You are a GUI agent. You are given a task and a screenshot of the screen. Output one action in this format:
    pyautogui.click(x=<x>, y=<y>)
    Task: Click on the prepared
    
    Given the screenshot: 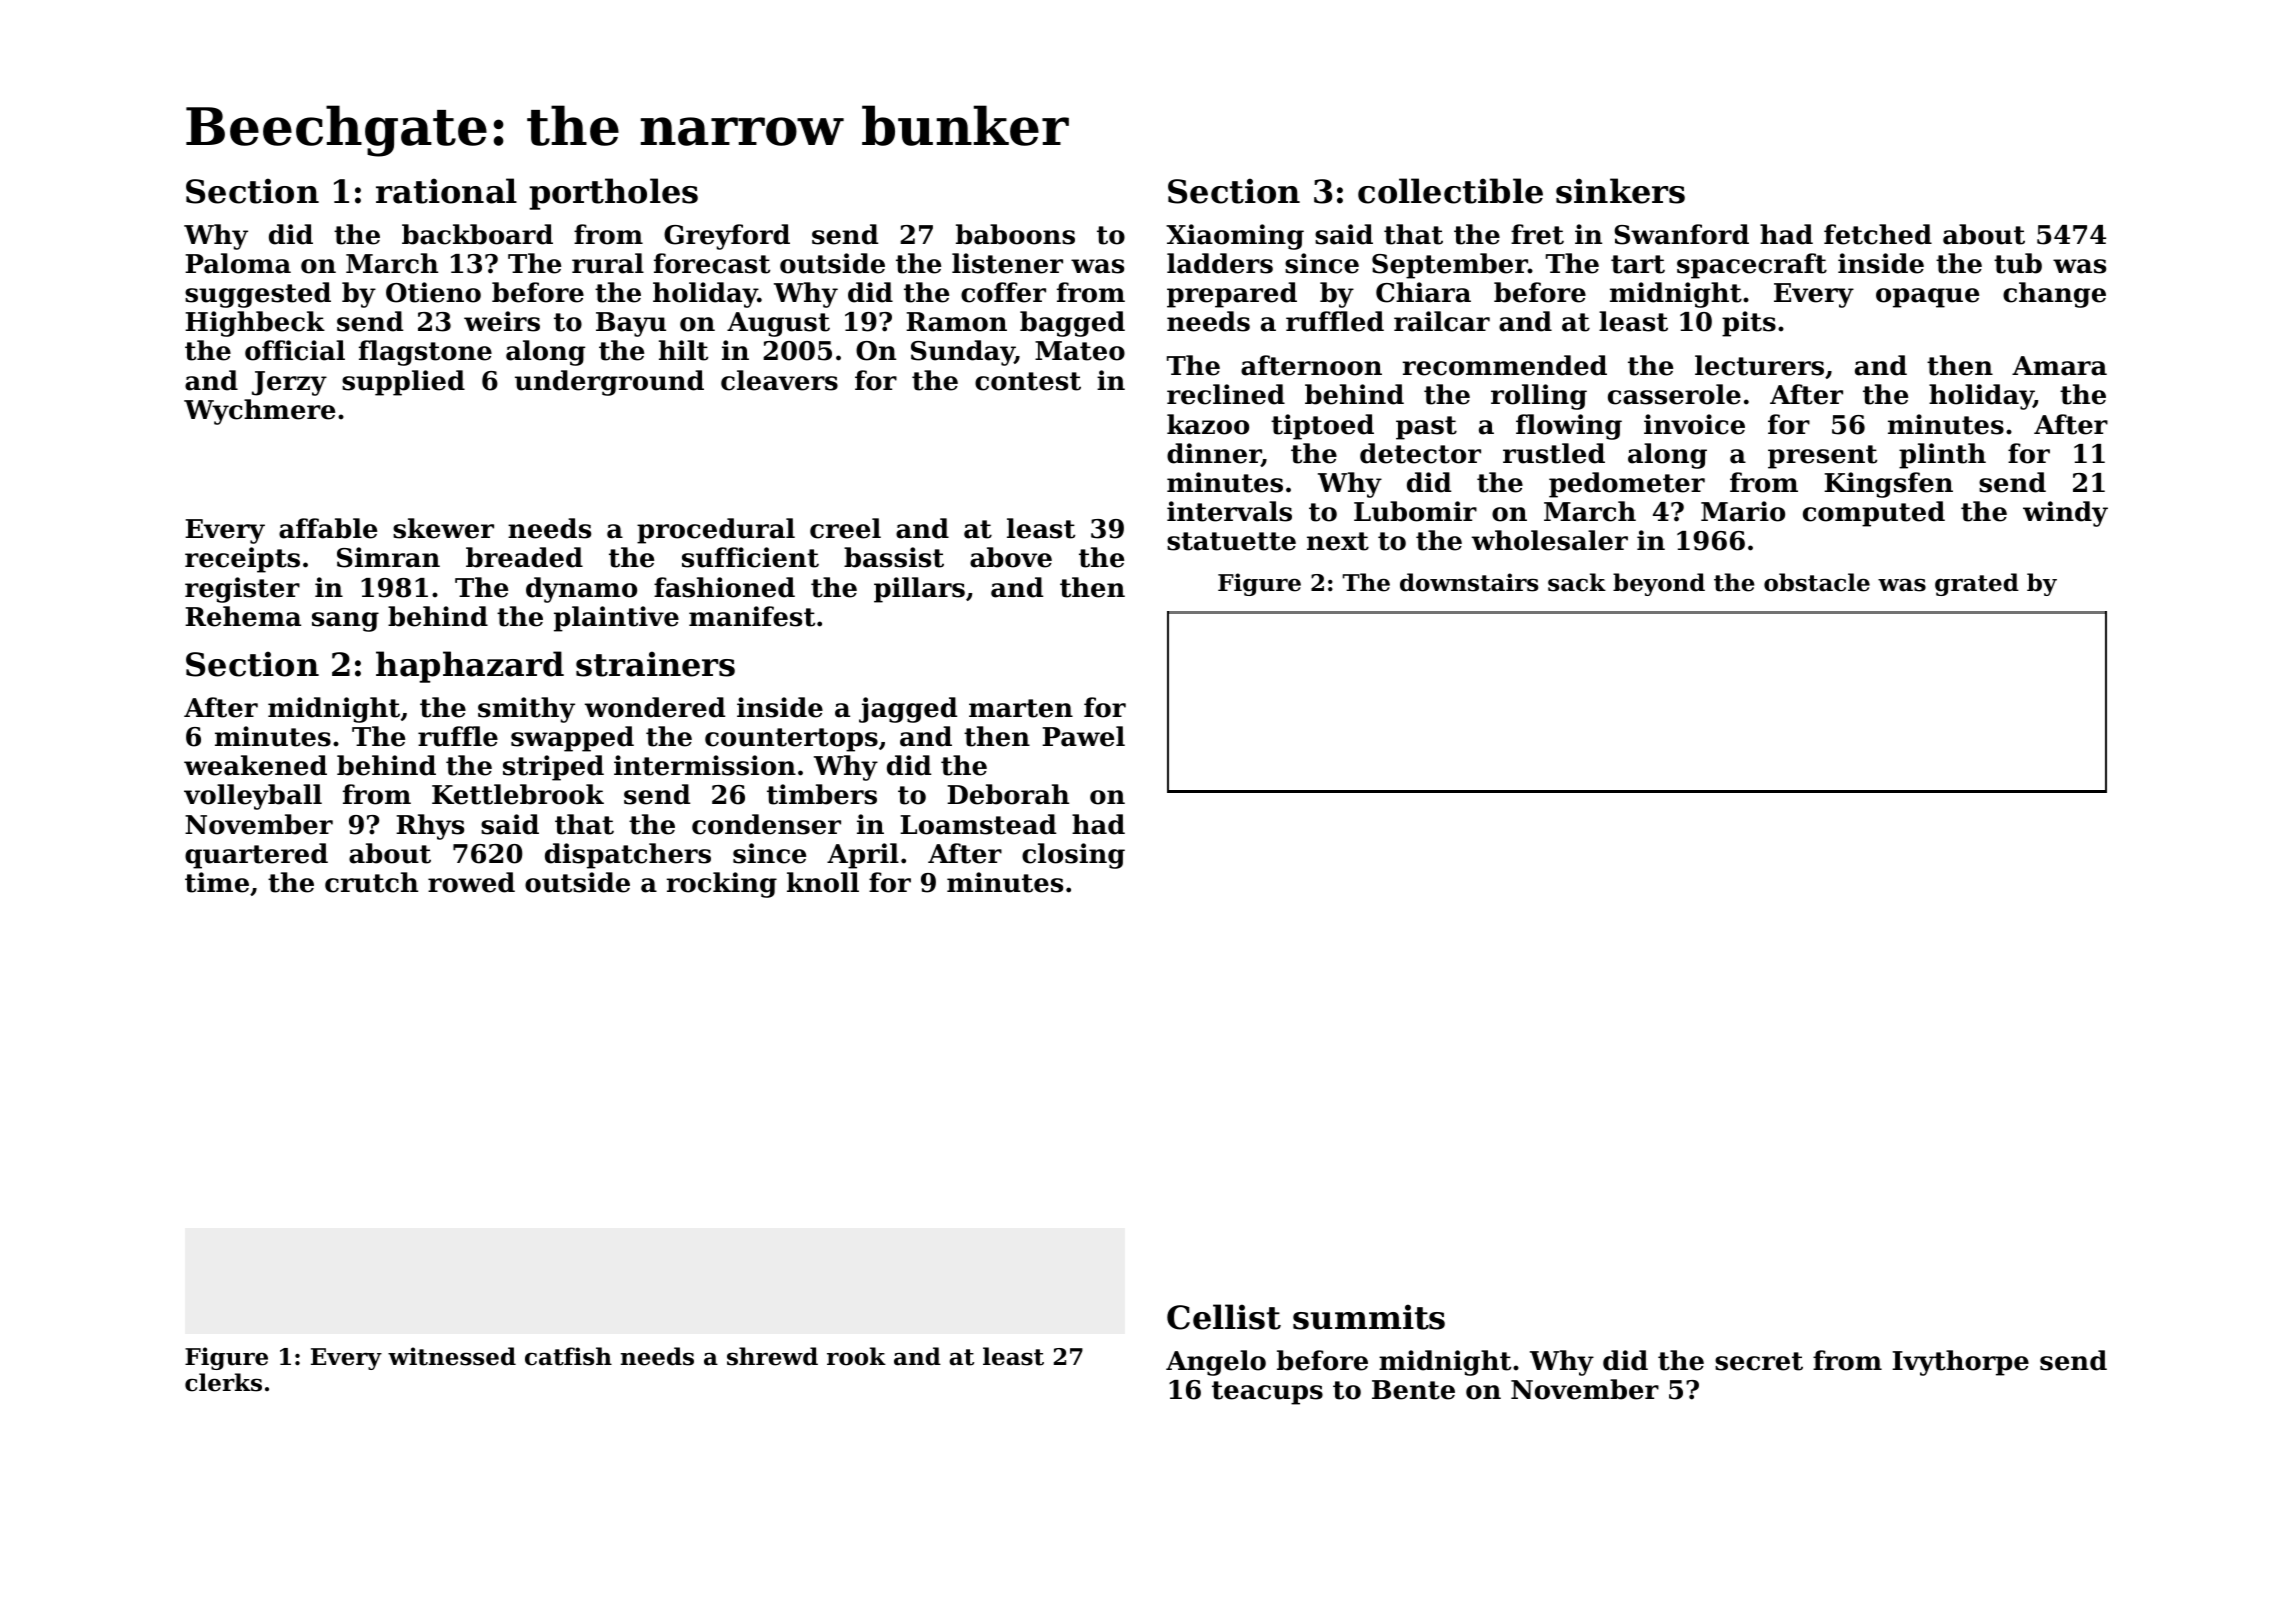 What is the action you would take?
    pyautogui.click(x=1232, y=295)
